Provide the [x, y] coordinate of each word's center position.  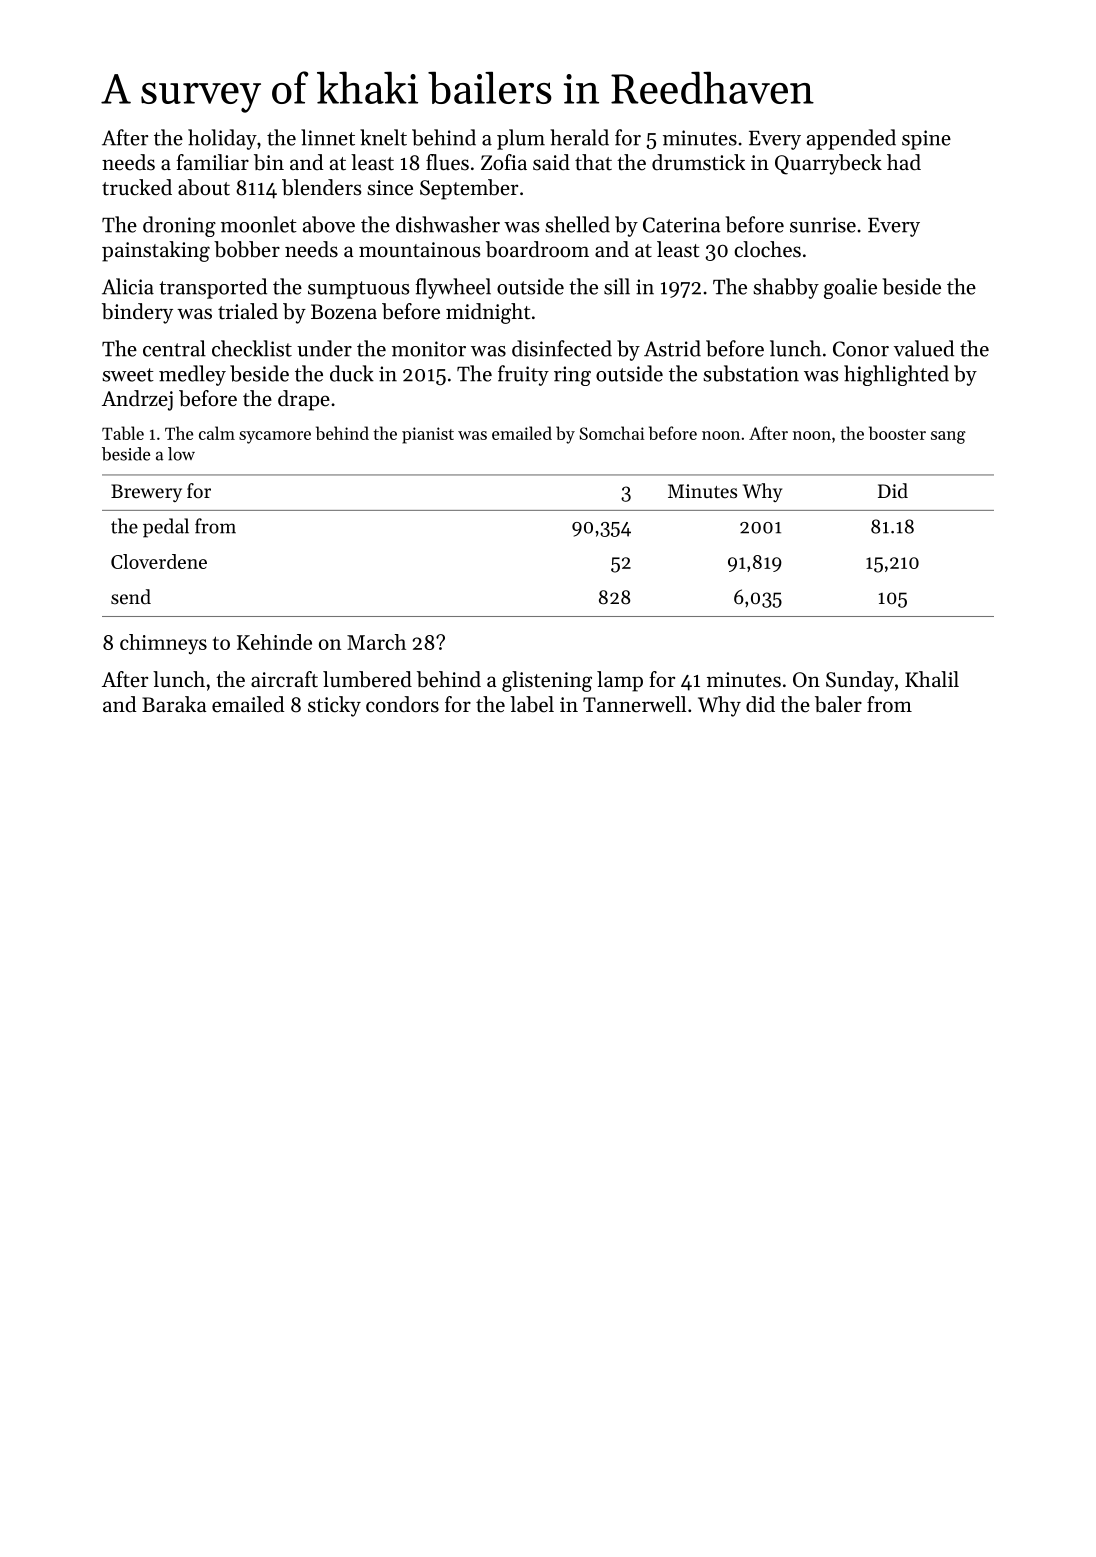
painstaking [156, 251]
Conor [861, 349]
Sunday [860, 681]
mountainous [419, 250]
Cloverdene [159, 561]
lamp [620, 681]
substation [751, 373]
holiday [222, 139]
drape [304, 400]
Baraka [174, 704]
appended [851, 139]
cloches [767, 249]
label [532, 704]
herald [579, 137]
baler [838, 704]
